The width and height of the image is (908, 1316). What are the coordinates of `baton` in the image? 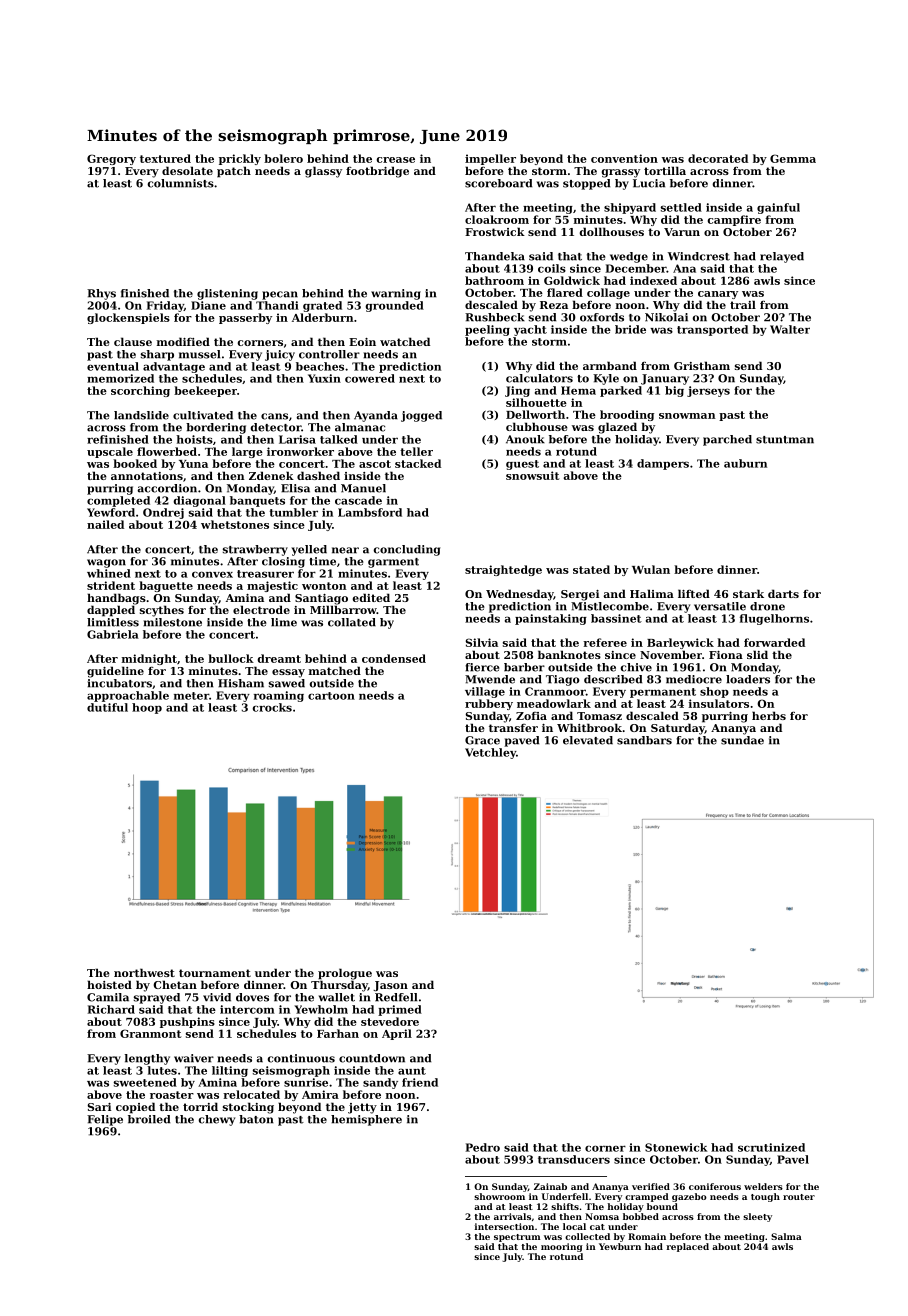 It's located at (256, 1119).
